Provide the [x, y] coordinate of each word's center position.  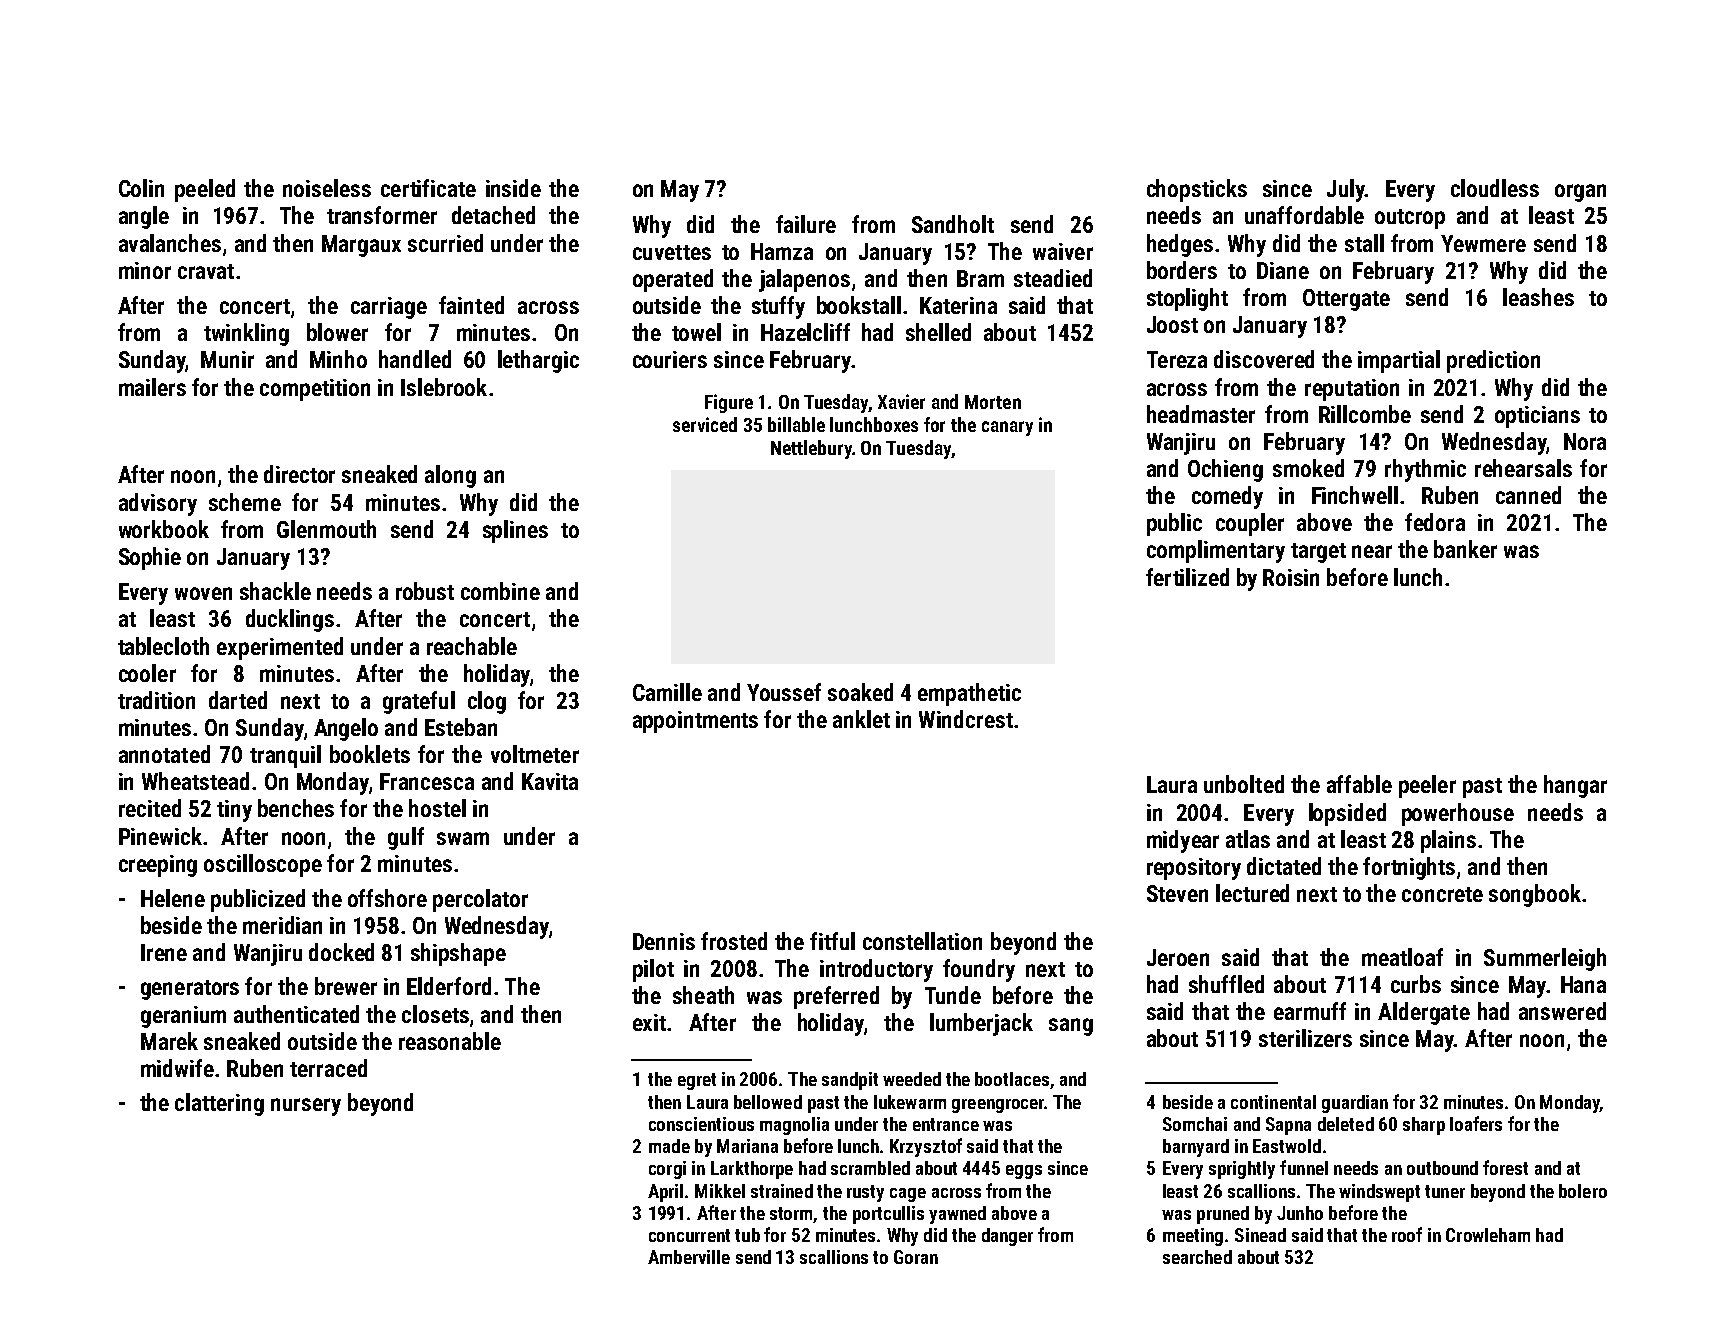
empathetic [969, 694]
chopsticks [1197, 190]
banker [1465, 549]
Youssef [784, 692]
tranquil [285, 756]
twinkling [246, 334]
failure [806, 224]
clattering [219, 1104]
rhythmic [1425, 470]
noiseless [327, 188]
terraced [328, 1068]
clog [487, 702]
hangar [1575, 786]
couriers [670, 359]
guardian [1355, 1104]
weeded [912, 1079]
